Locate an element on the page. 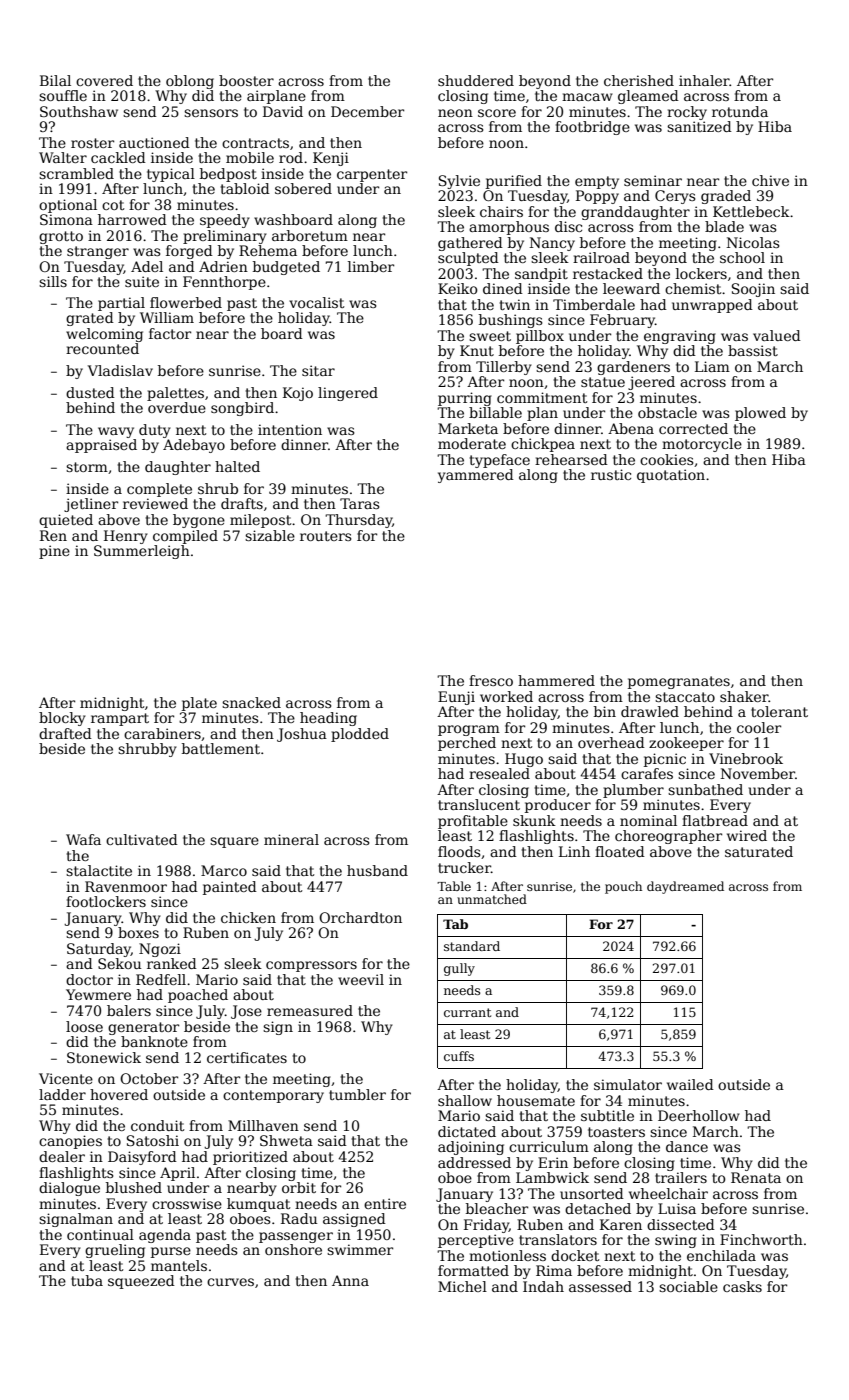 The image size is (849, 1400). cot is located at coordinates (113, 205).
